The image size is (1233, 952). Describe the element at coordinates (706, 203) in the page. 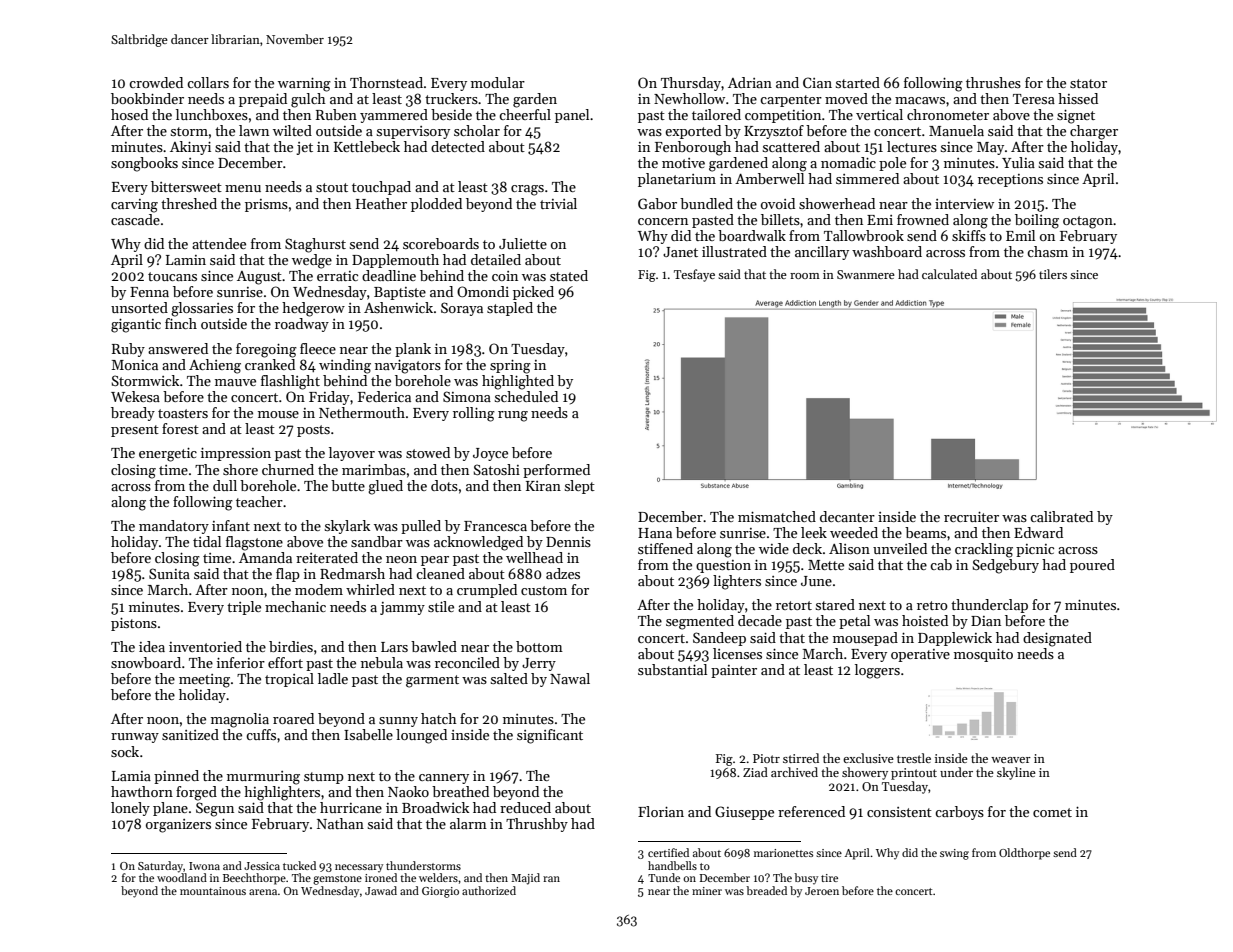

I see `bundled` at that location.
